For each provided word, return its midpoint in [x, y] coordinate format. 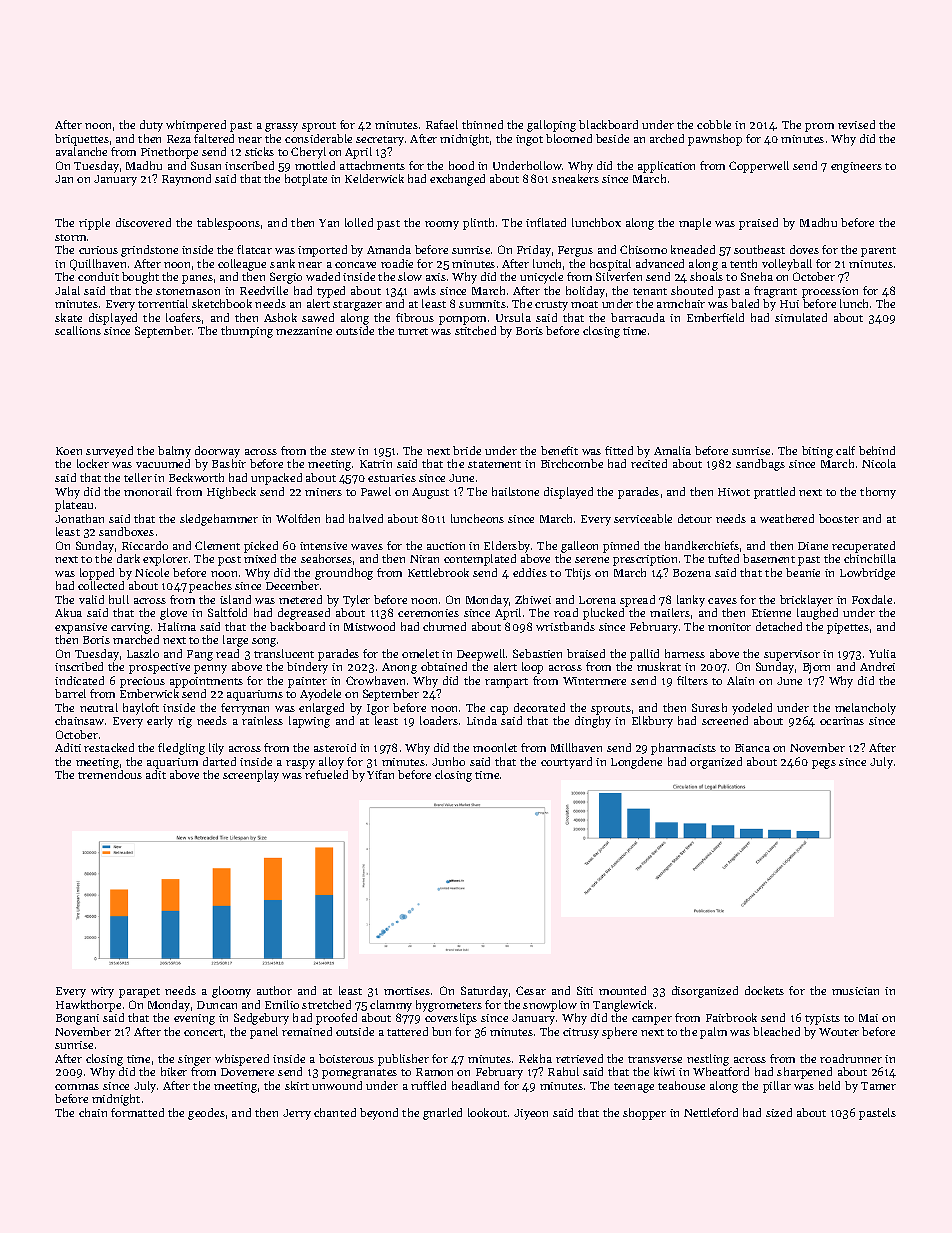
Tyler [356, 601]
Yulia [882, 653]
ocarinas [842, 721]
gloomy [231, 992]
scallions [78, 330]
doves [804, 249]
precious [142, 682]
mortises [407, 991]
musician [855, 991]
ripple [94, 224]
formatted [137, 1112]
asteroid [335, 747]
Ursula [513, 317]
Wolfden [298, 518]
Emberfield [715, 317]
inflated [546, 222]
